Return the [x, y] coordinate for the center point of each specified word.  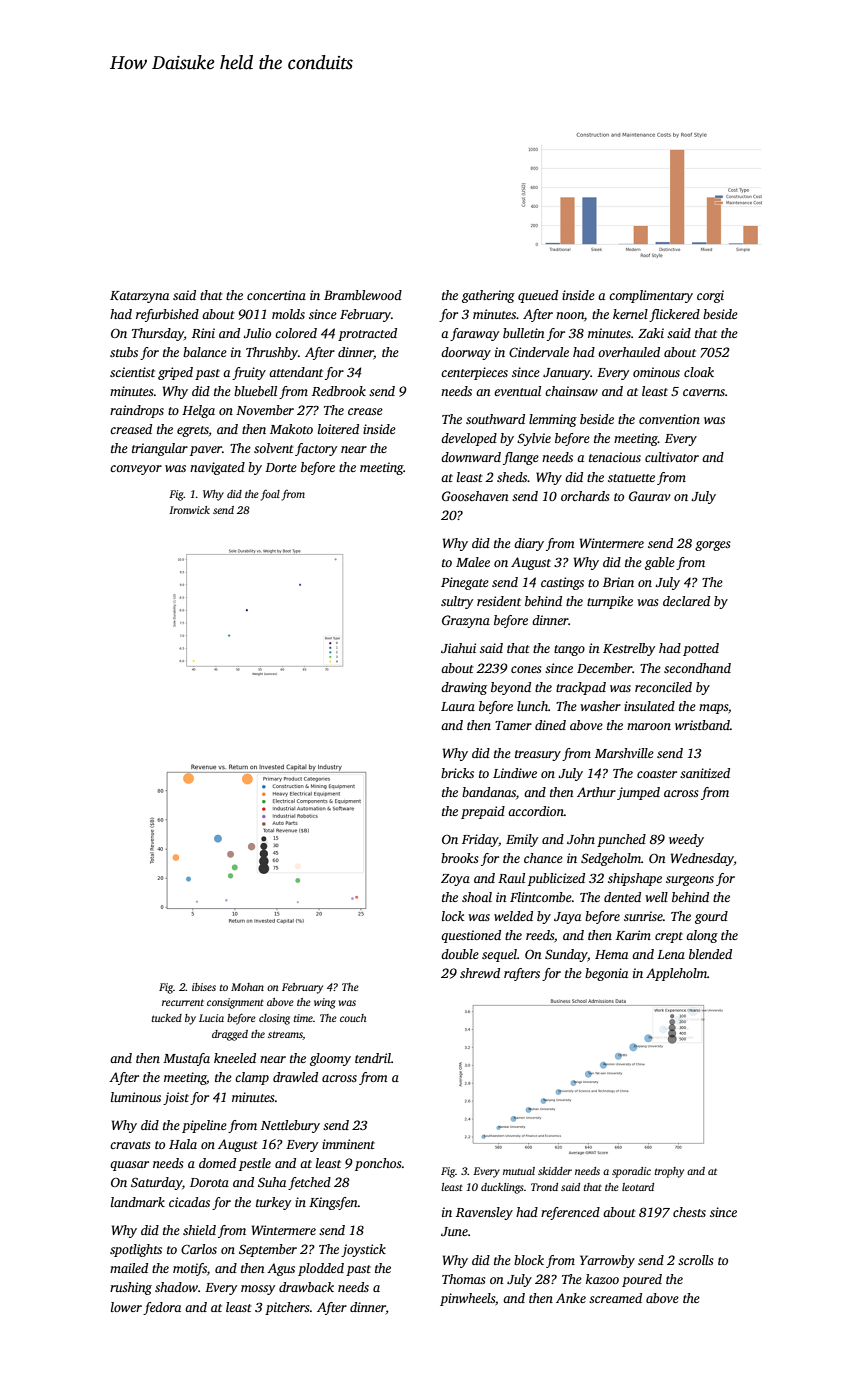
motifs [190, 1269]
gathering [488, 296]
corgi [710, 296]
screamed [615, 1298]
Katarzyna [139, 297]
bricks [457, 773]
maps [713, 709]
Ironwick [189, 510]
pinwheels [467, 1299]
